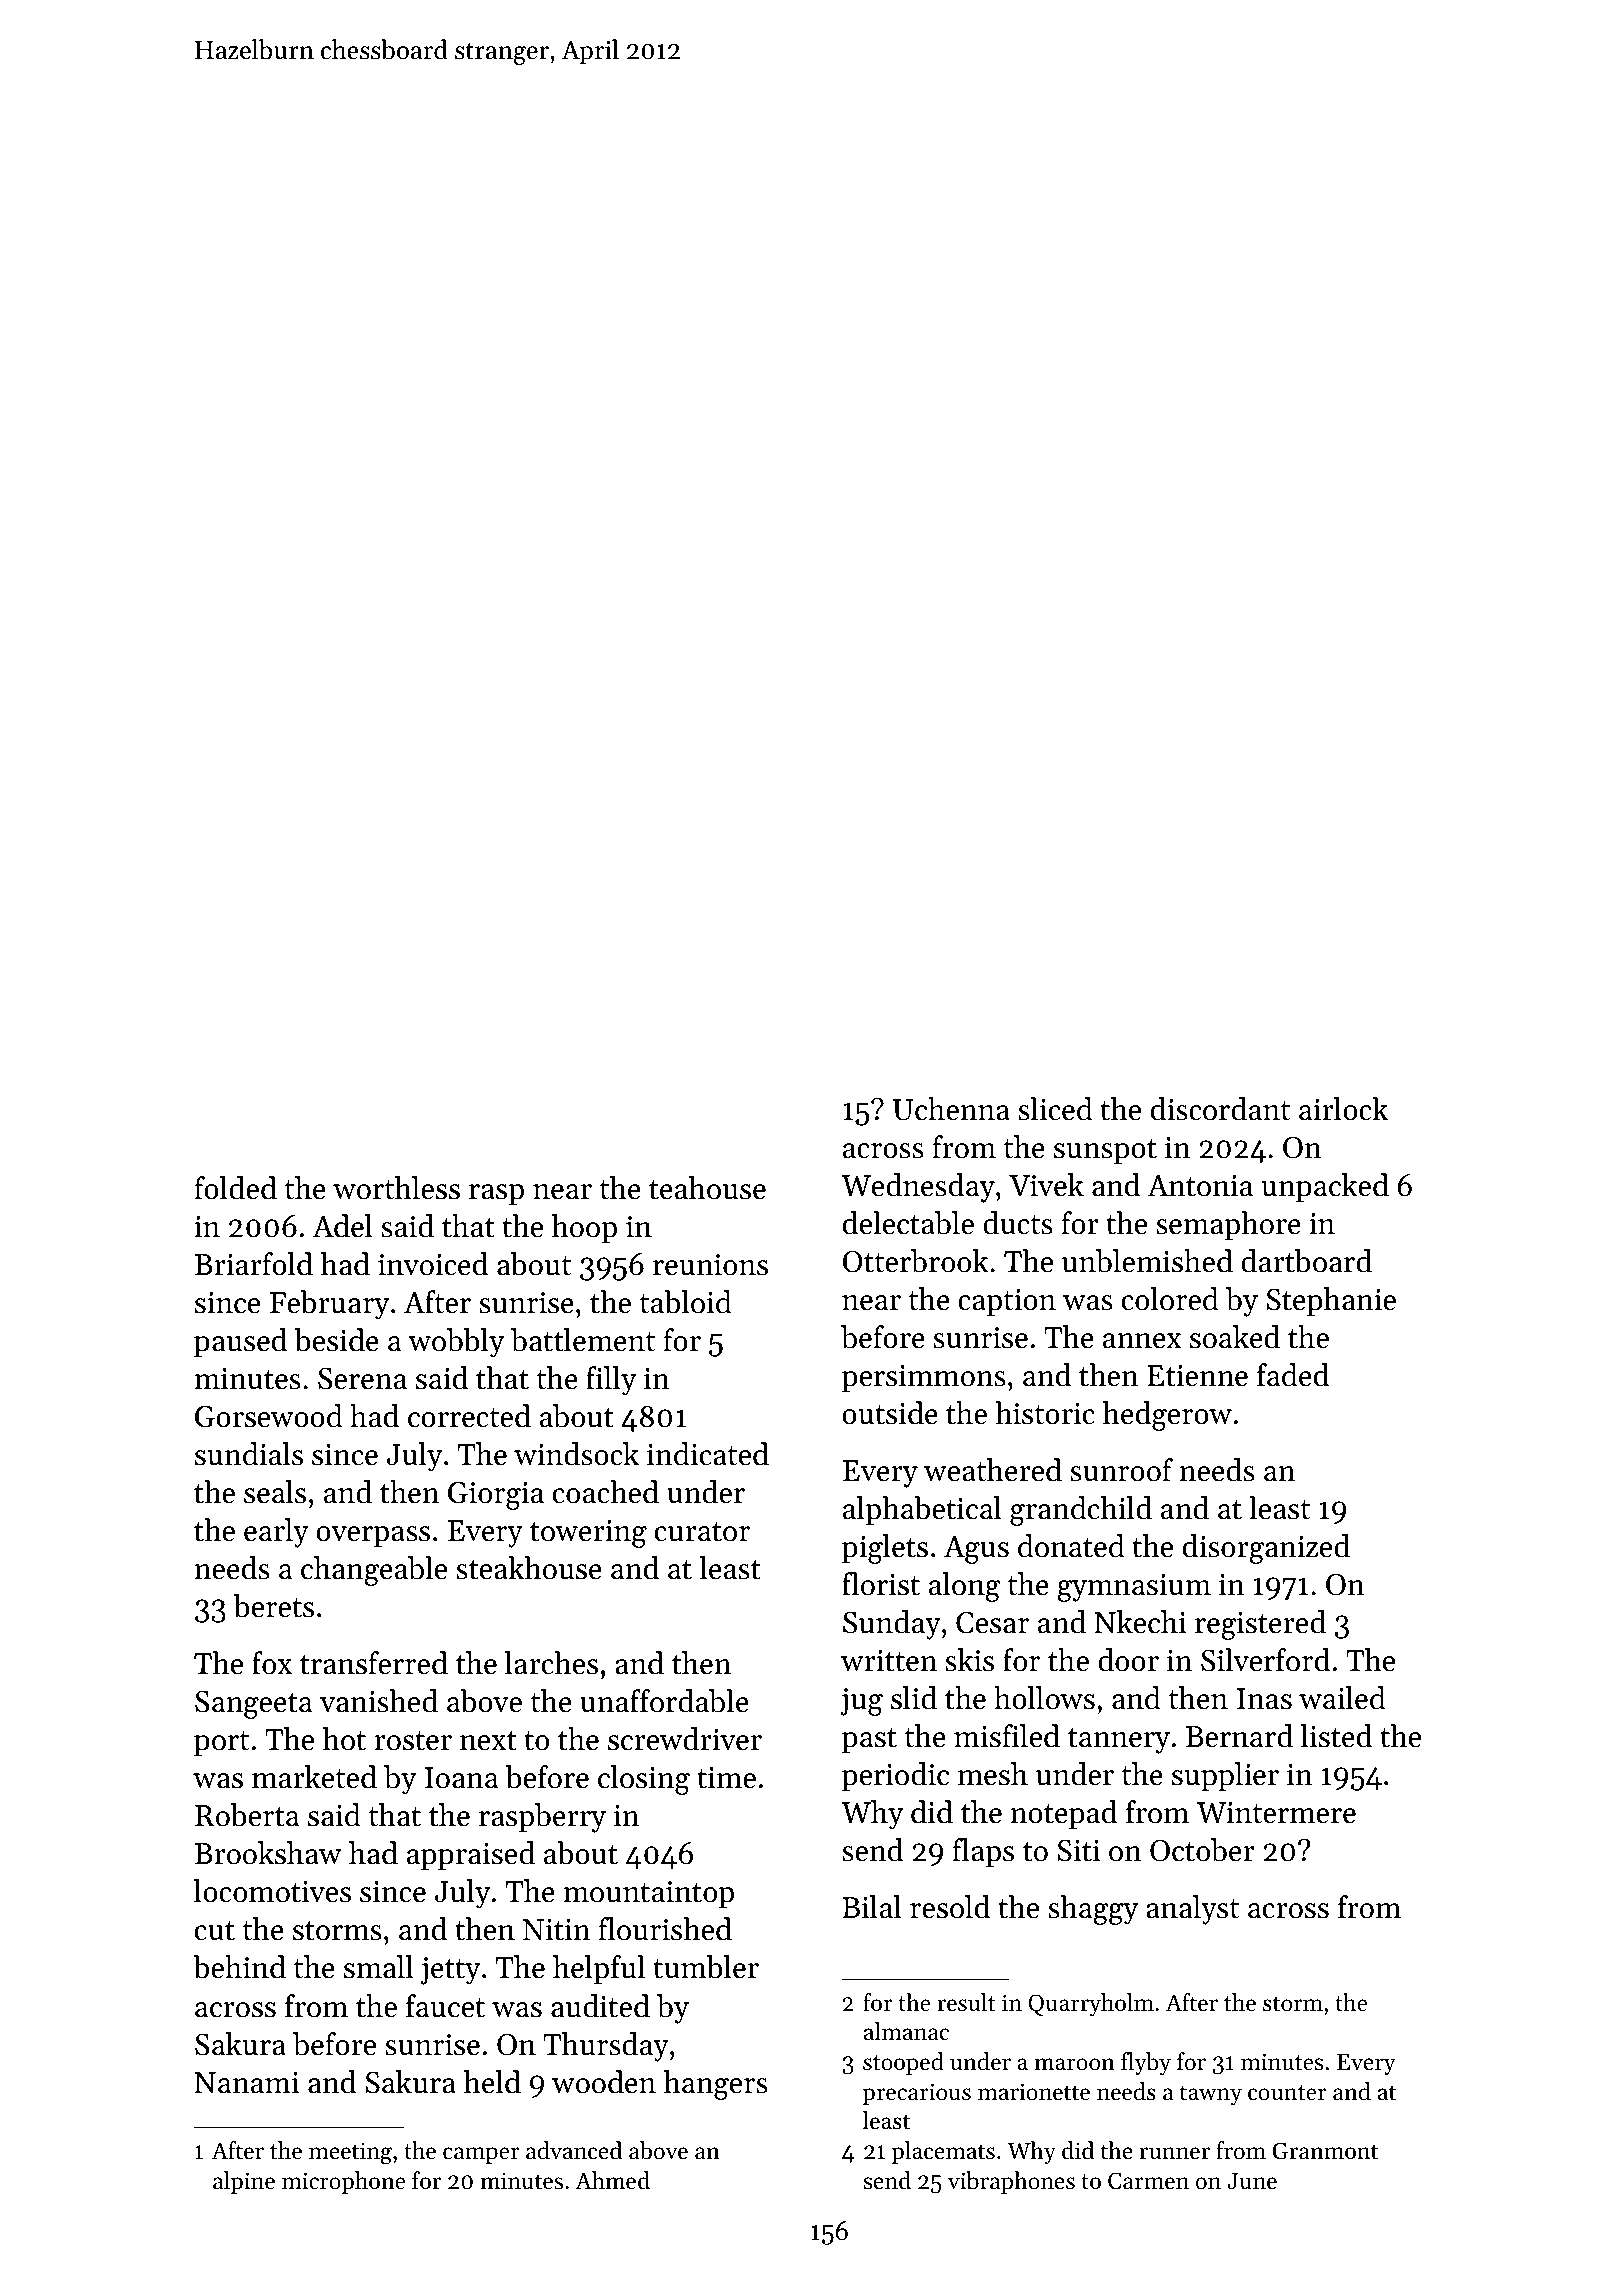 Image resolution: width=1620 pixels, height=2292 pixels. Describe the element at coordinates (1146, 2063) in the screenshot. I see `flyby` at that location.
